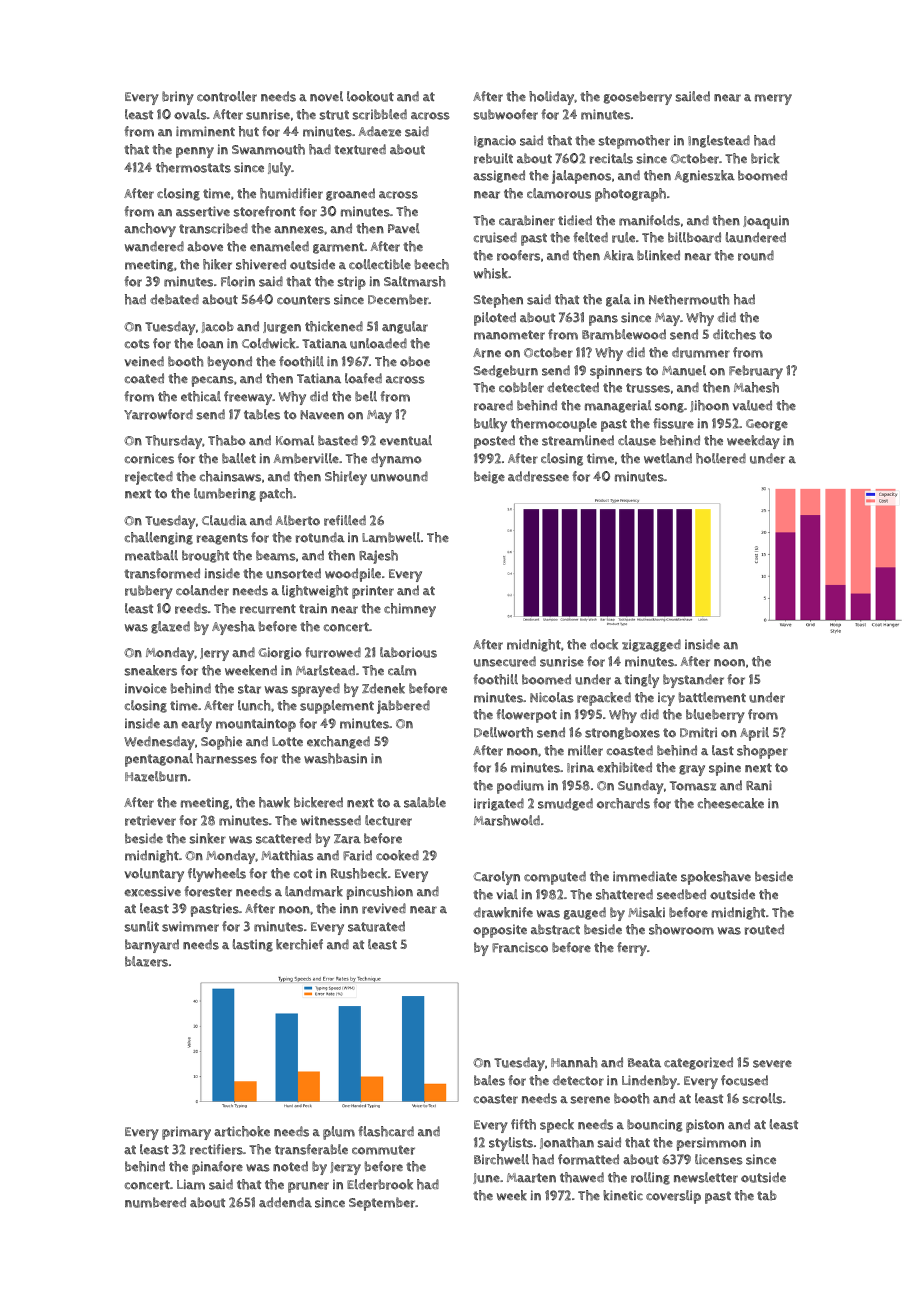 The image size is (924, 1314). What do you see at coordinates (388, 820) in the screenshot?
I see `lecturer` at bounding box center [388, 820].
